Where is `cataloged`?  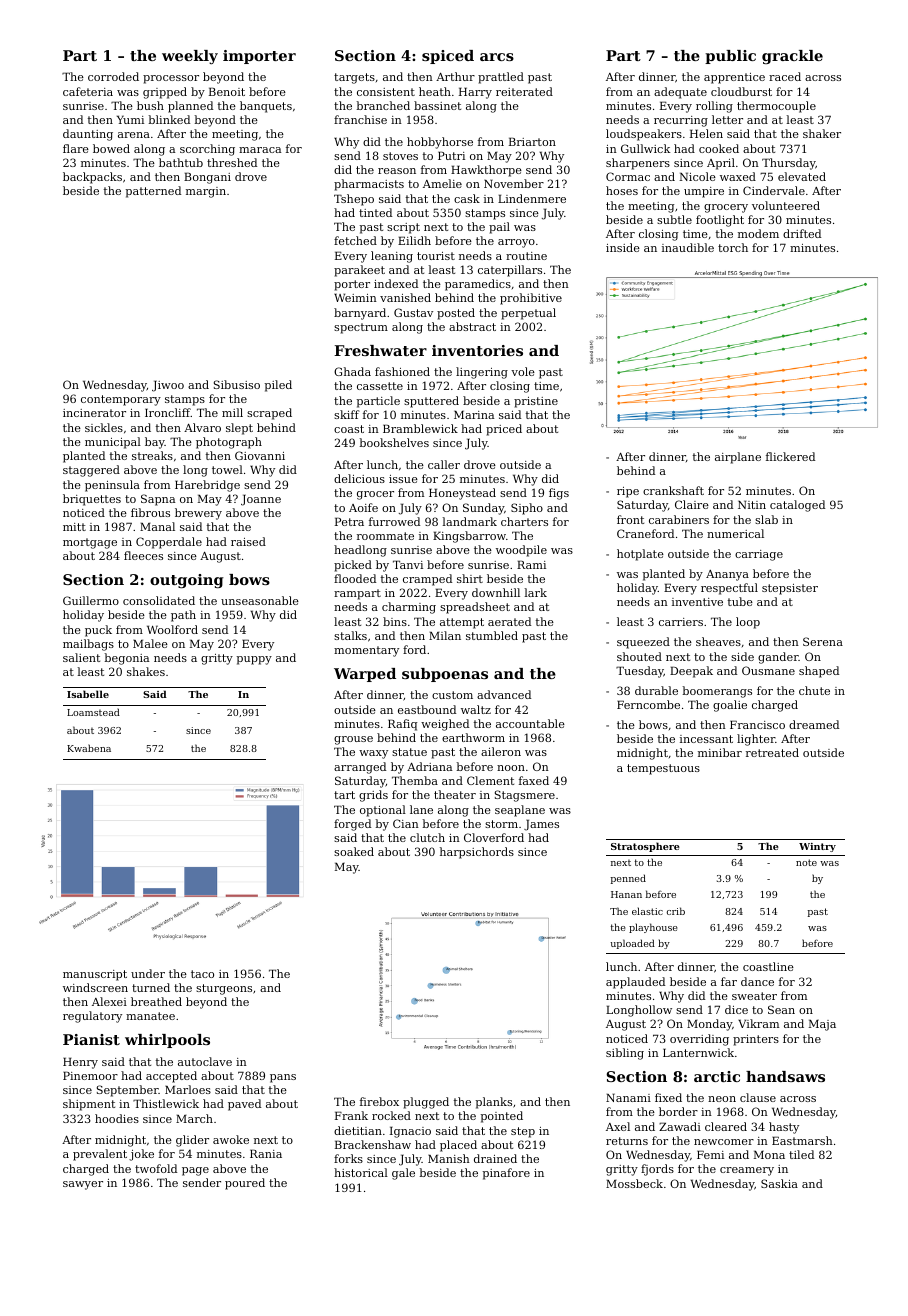
cataloged is located at coordinates (797, 506).
